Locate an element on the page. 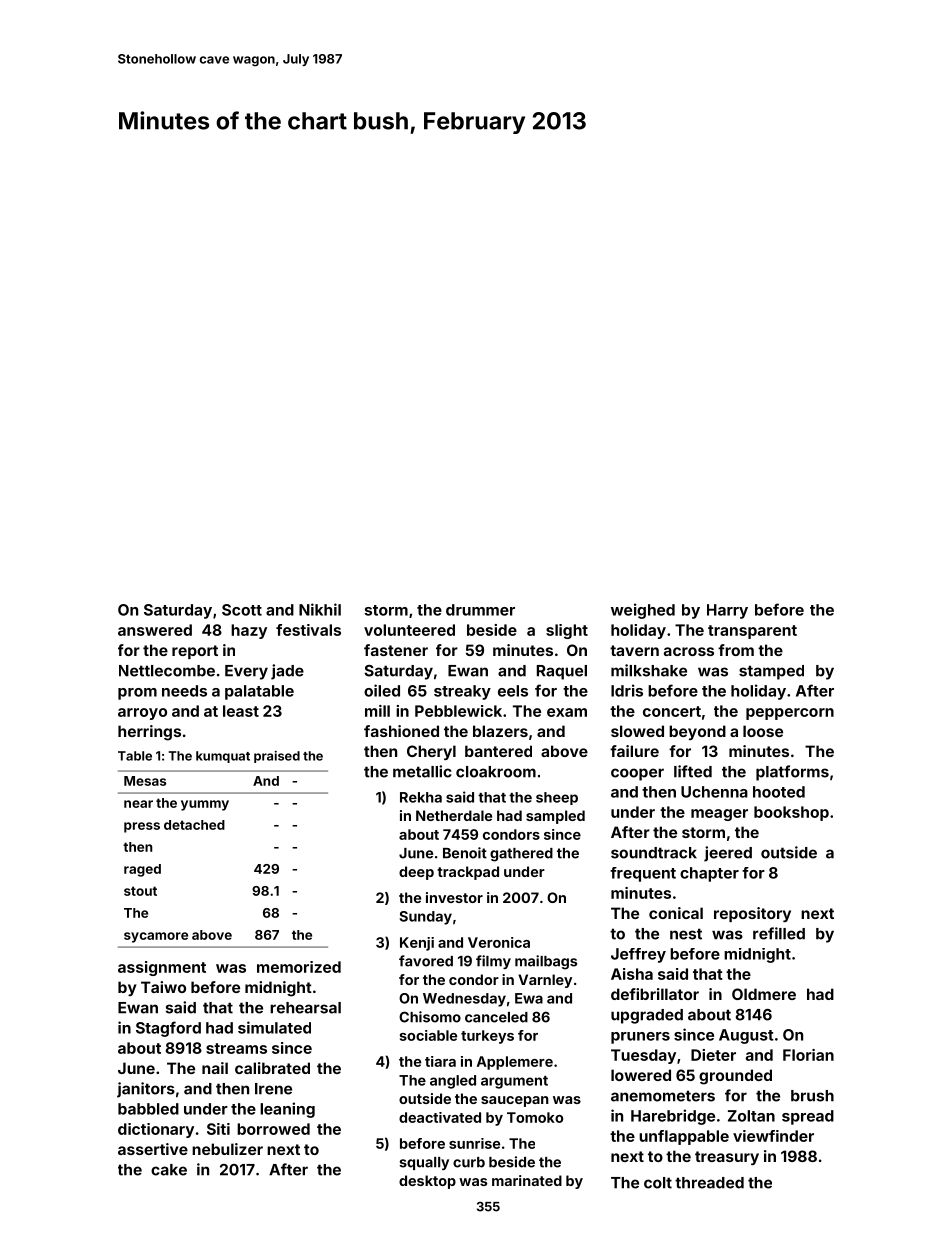 This document has height=1233, width=952. cake is located at coordinates (169, 1170).
